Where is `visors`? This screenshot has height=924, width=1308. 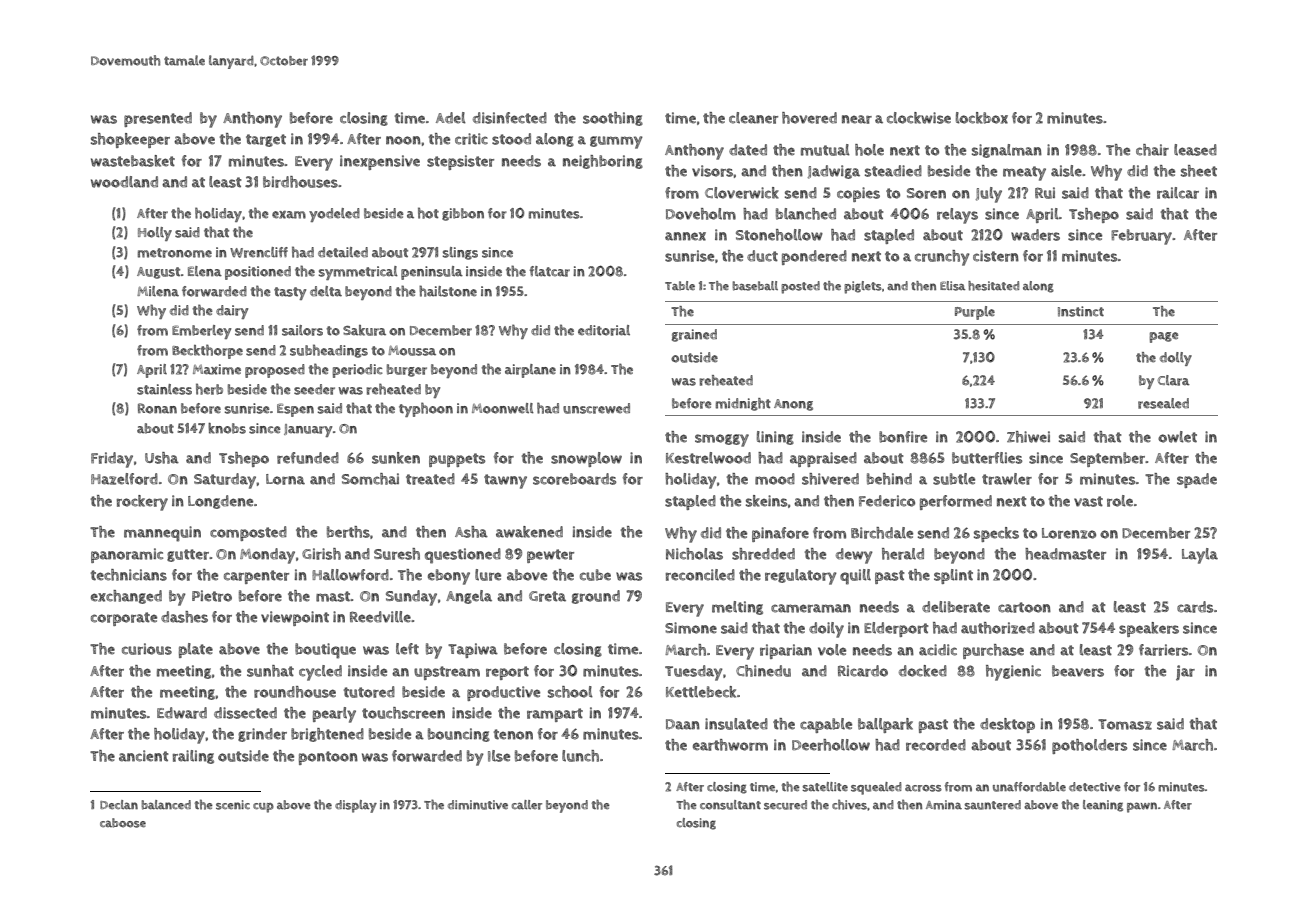 visors is located at coordinates (712, 171).
